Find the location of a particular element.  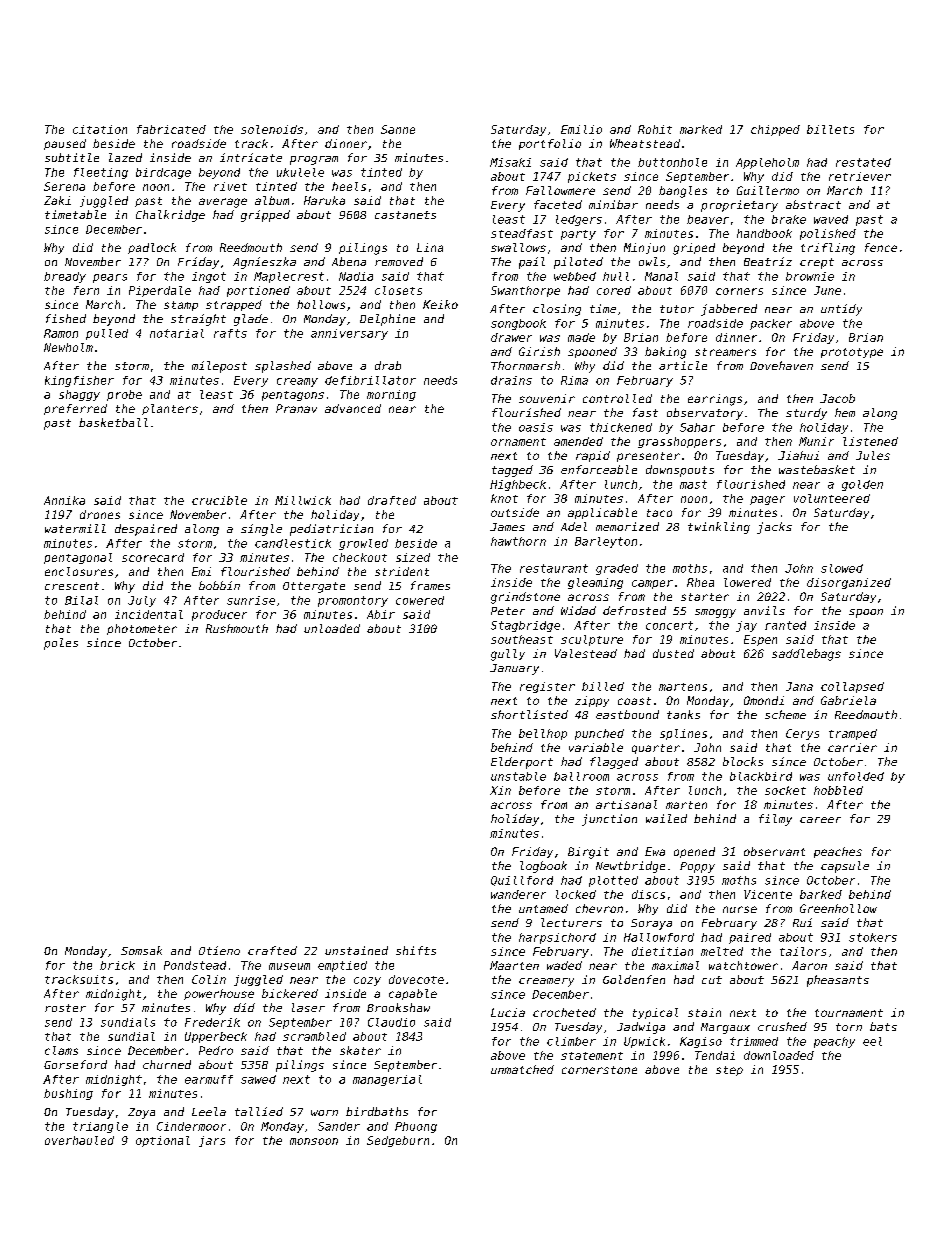

morning is located at coordinates (391, 395).
